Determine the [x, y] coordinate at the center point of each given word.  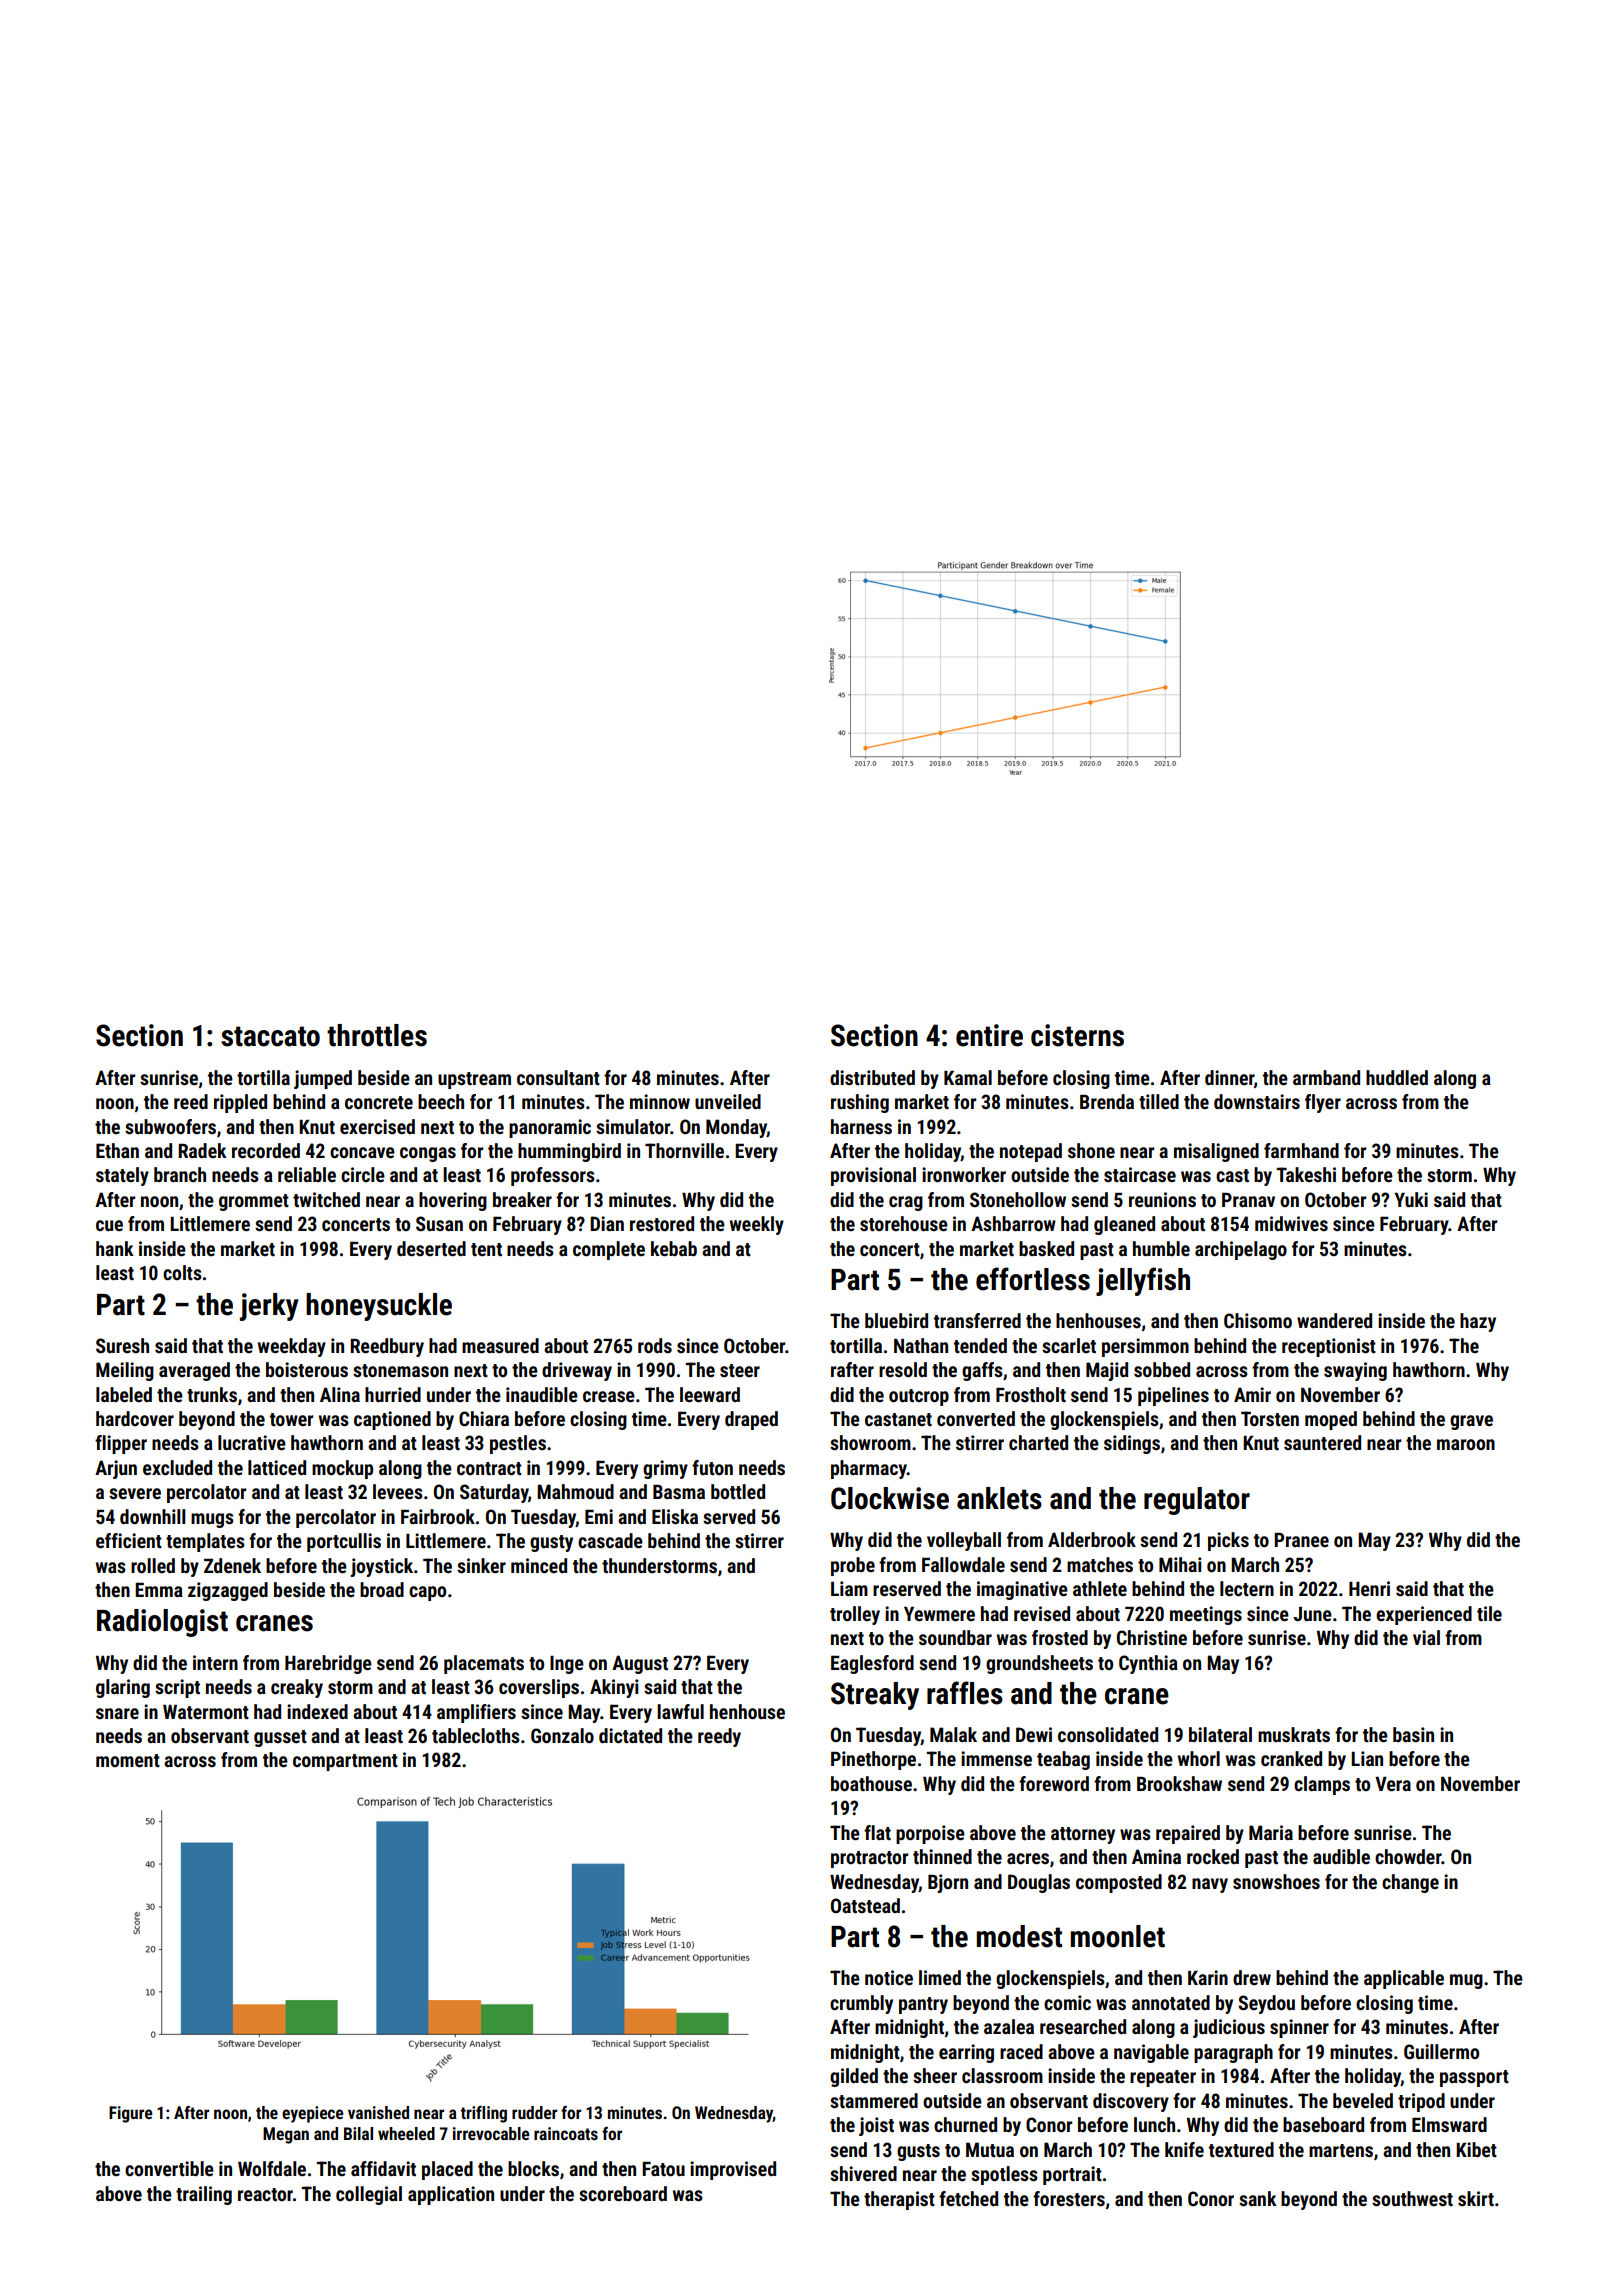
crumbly [861, 2004]
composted [1119, 1883]
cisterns [1077, 1035]
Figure [130, 2114]
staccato [270, 1036]
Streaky [875, 1696]
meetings [1206, 1615]
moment [128, 1760]
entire [989, 1035]
